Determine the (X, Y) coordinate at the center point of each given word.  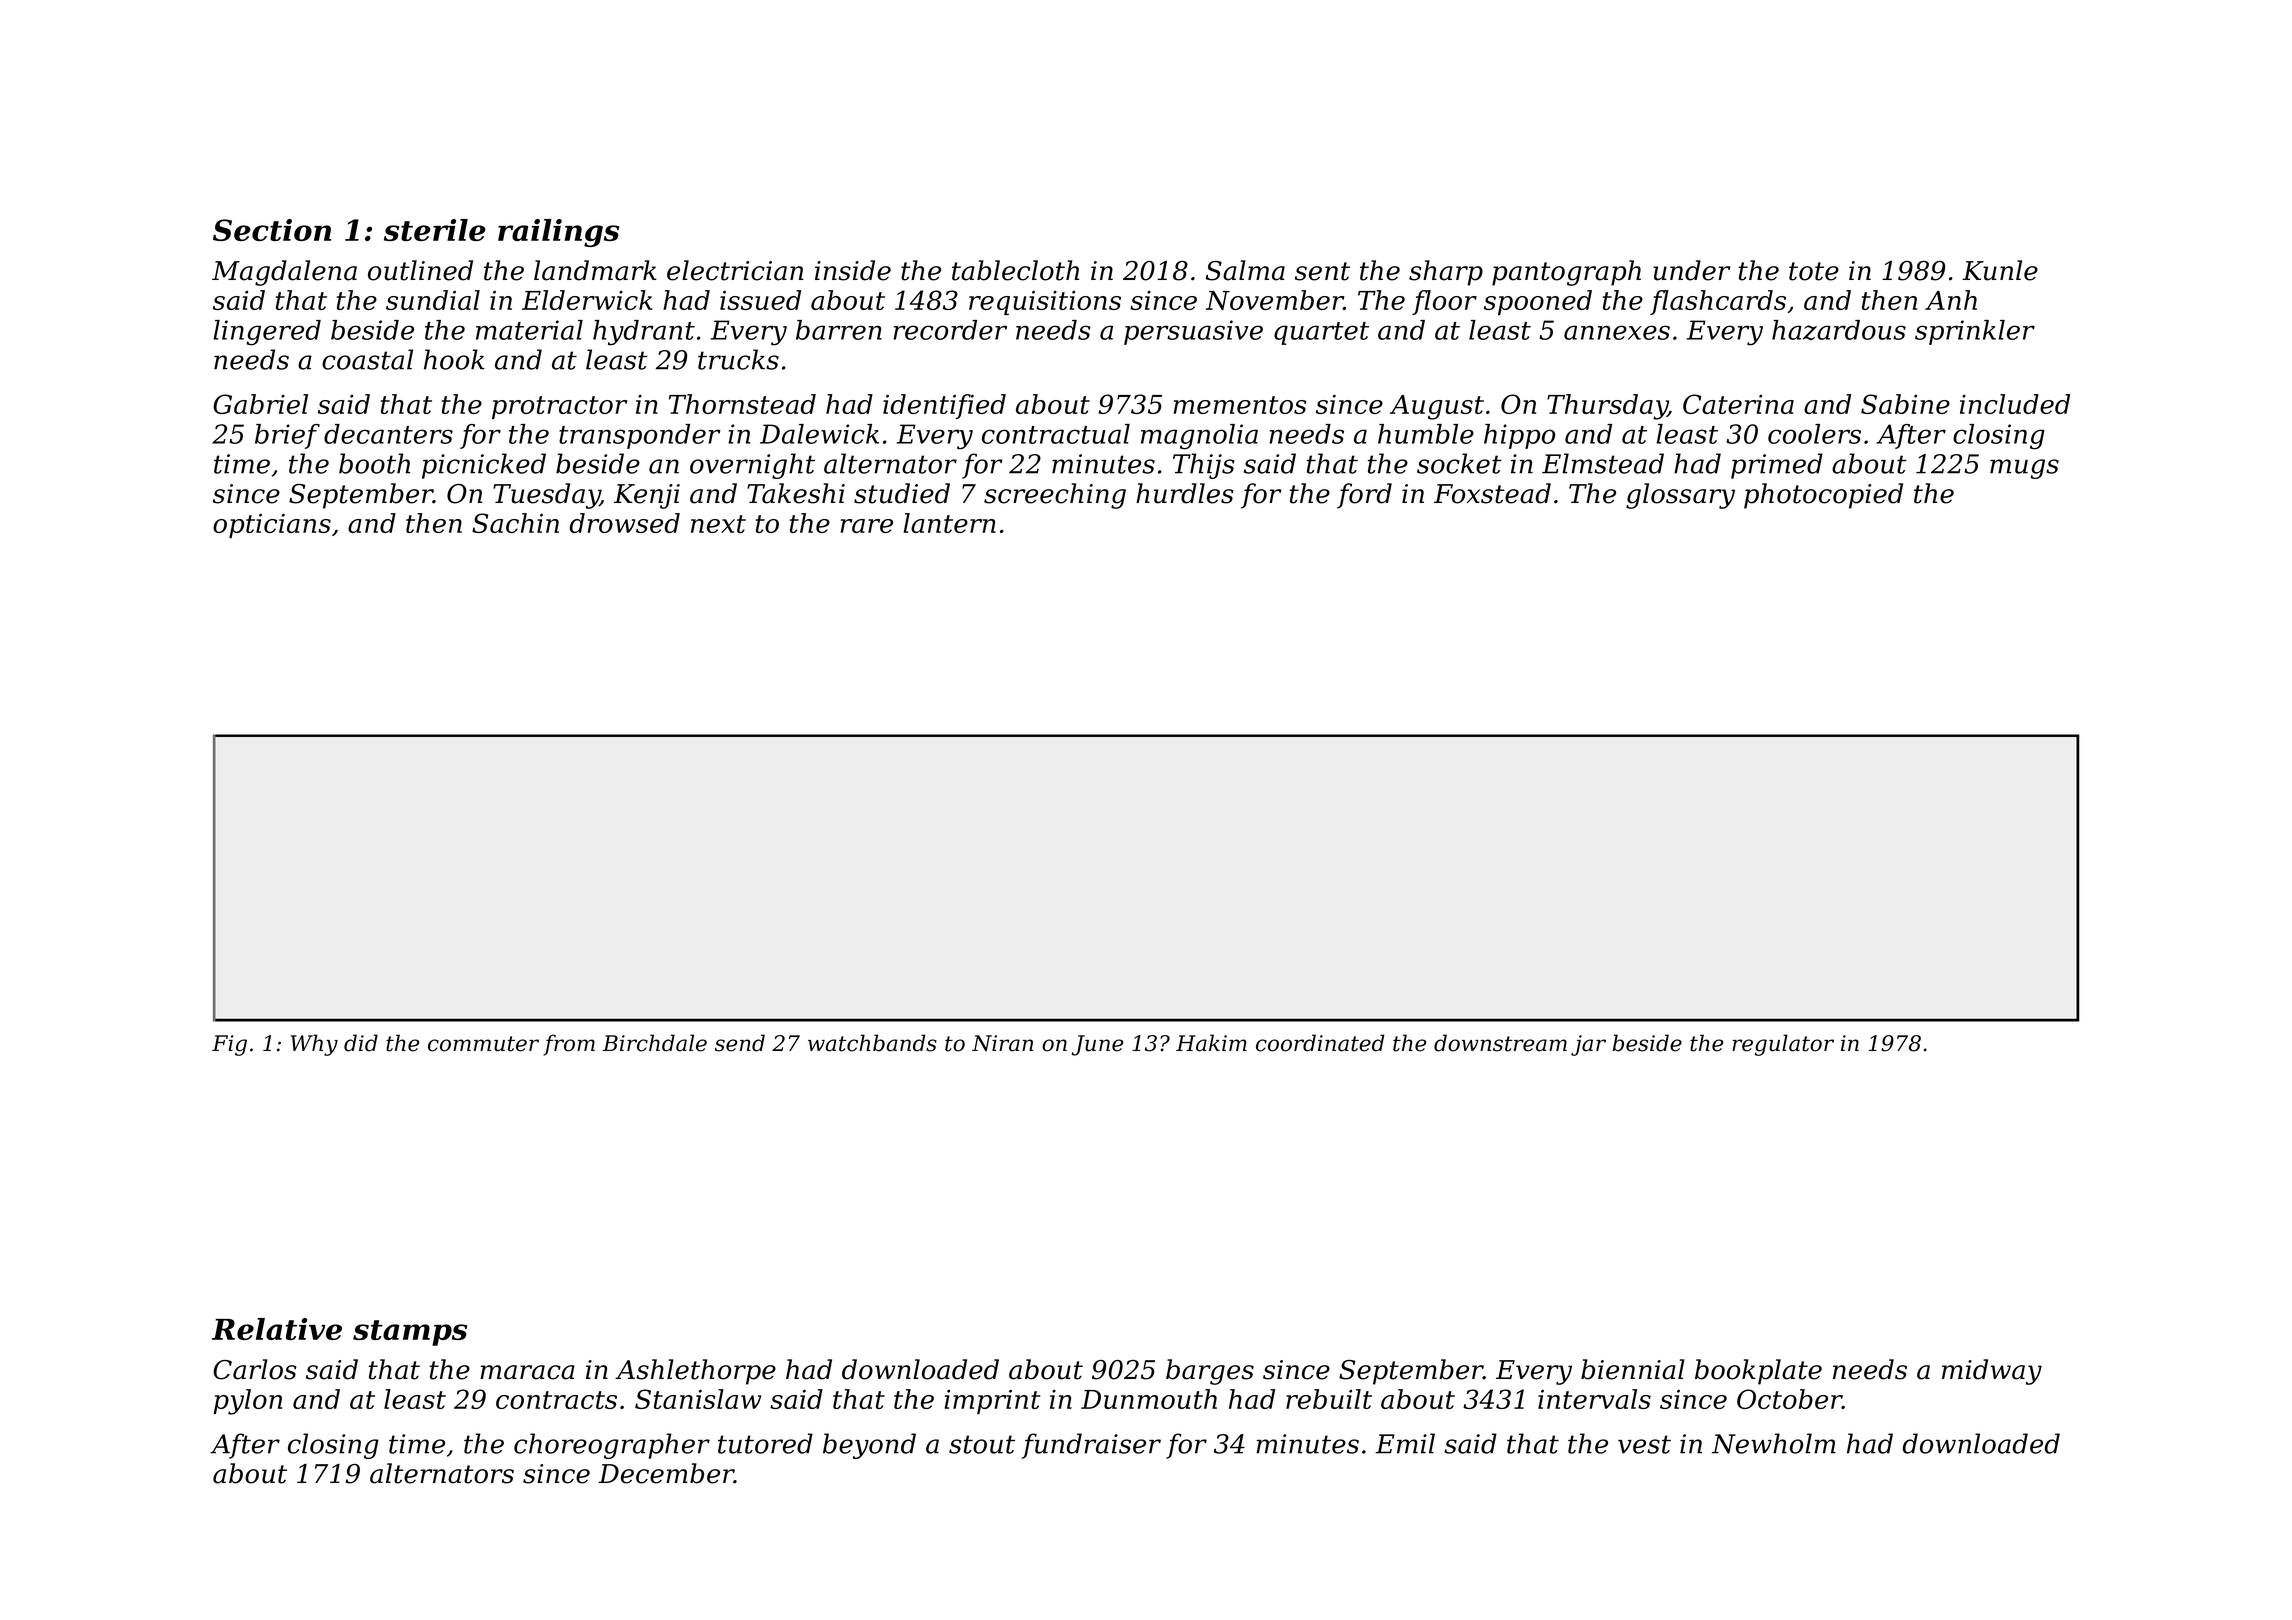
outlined (420, 270)
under (1692, 270)
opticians (272, 526)
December (666, 1473)
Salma (1245, 270)
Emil (1405, 1443)
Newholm (1774, 1443)
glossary (1680, 496)
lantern (949, 523)
